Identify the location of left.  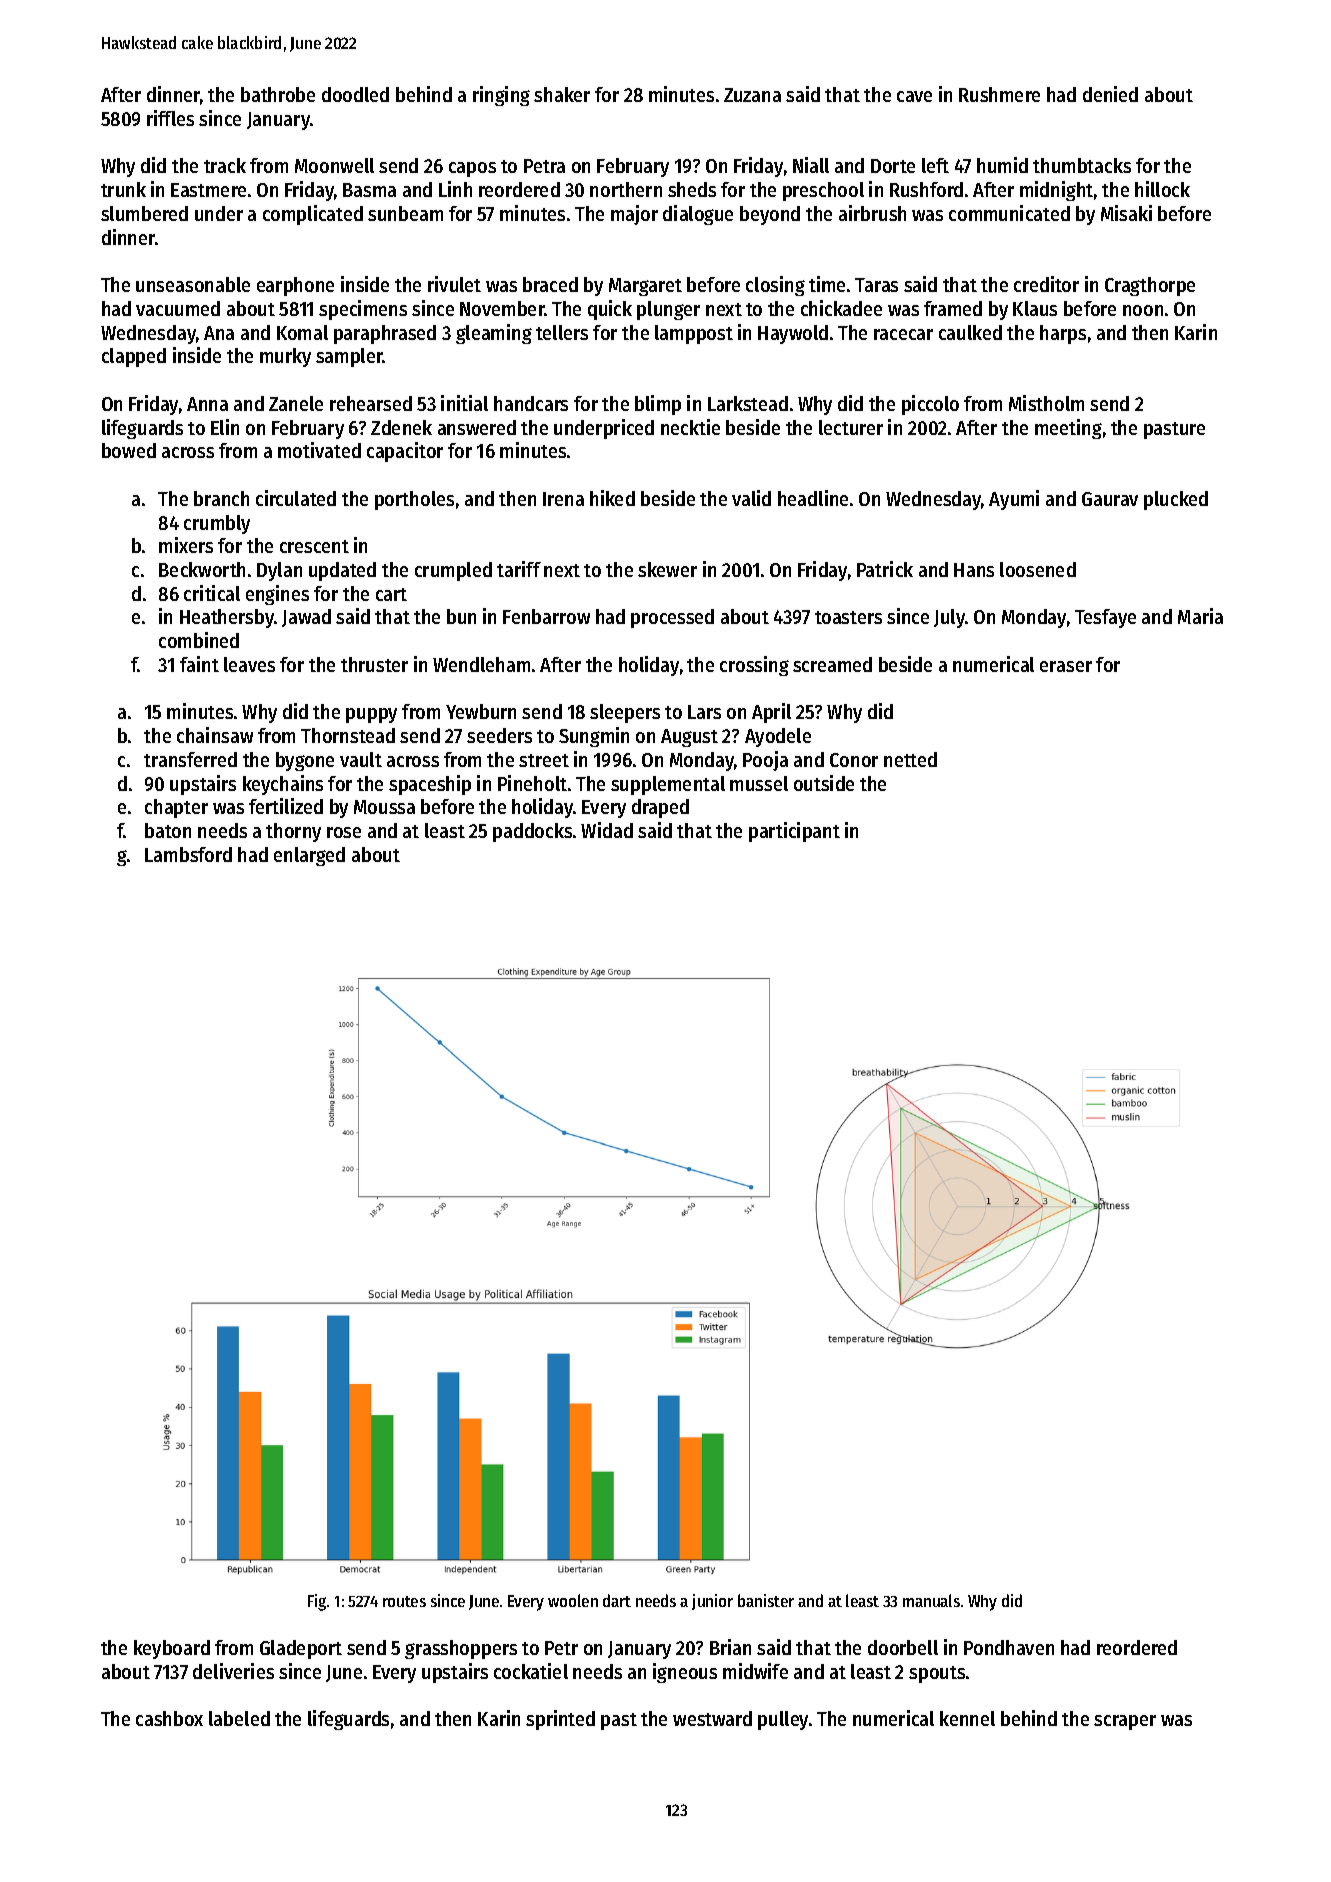
(935, 165).
